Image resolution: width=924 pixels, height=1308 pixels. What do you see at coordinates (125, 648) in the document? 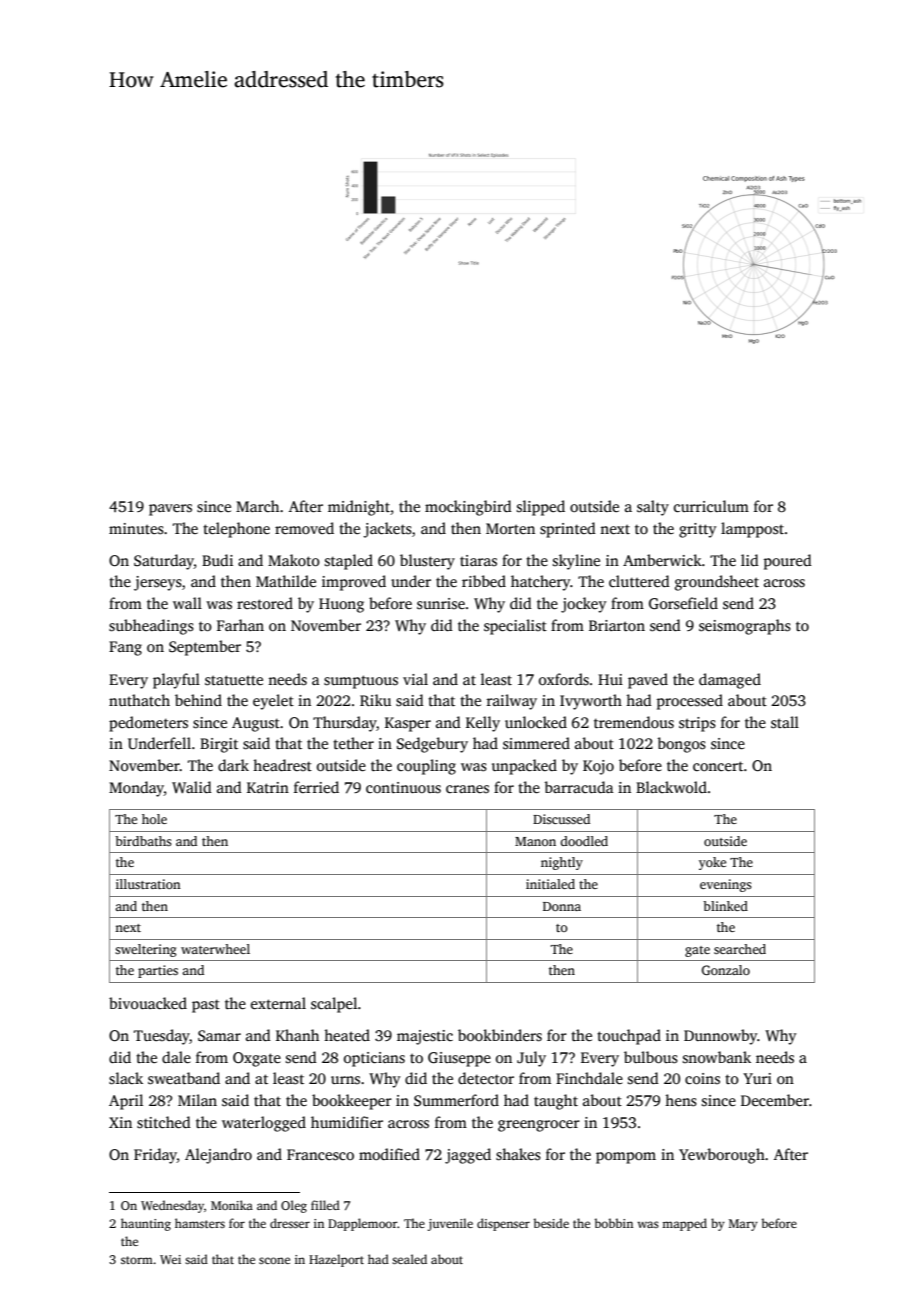
I see `Fang` at bounding box center [125, 648].
